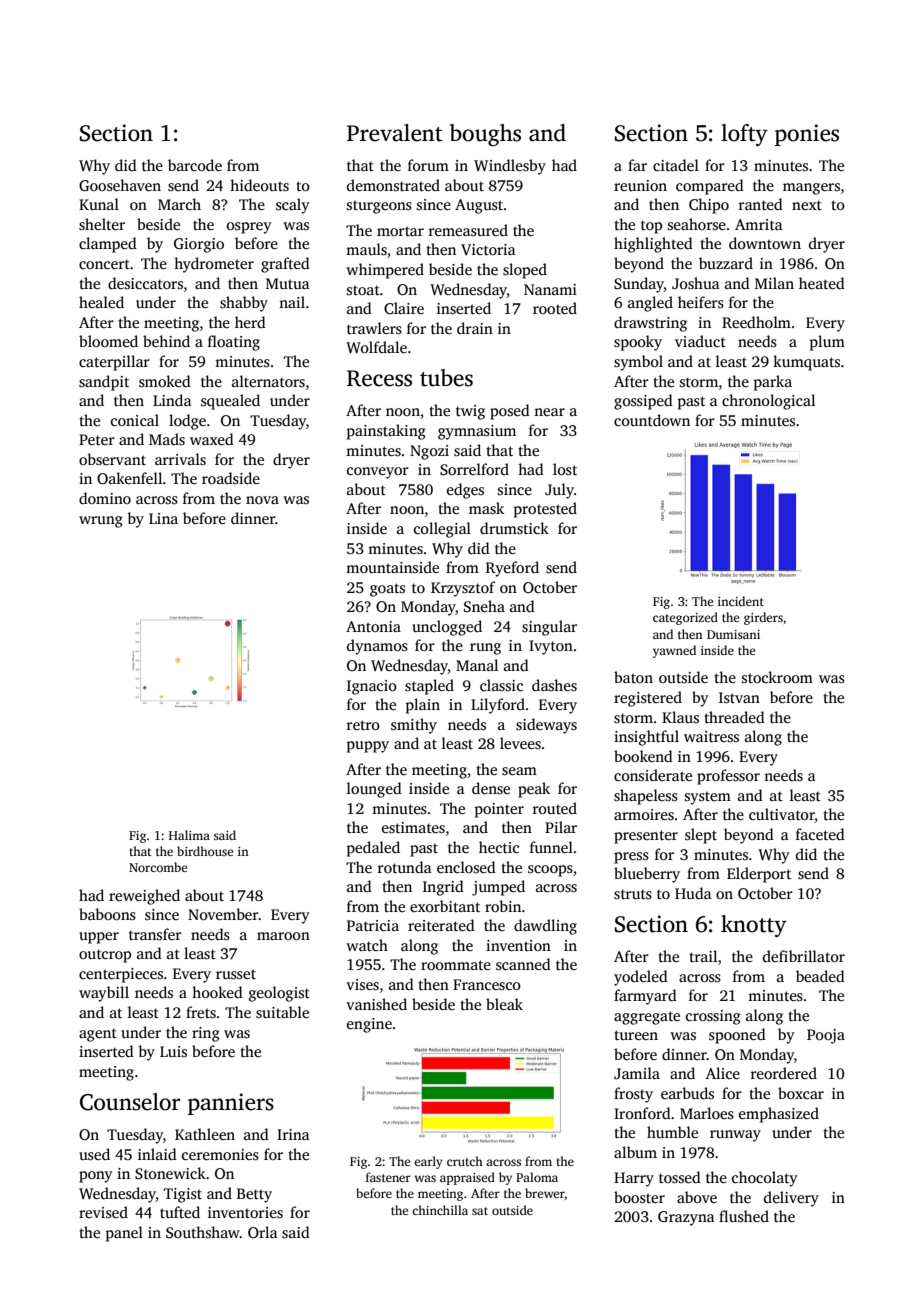  What do you see at coordinates (744, 135) in the screenshot?
I see `lofty` at bounding box center [744, 135].
